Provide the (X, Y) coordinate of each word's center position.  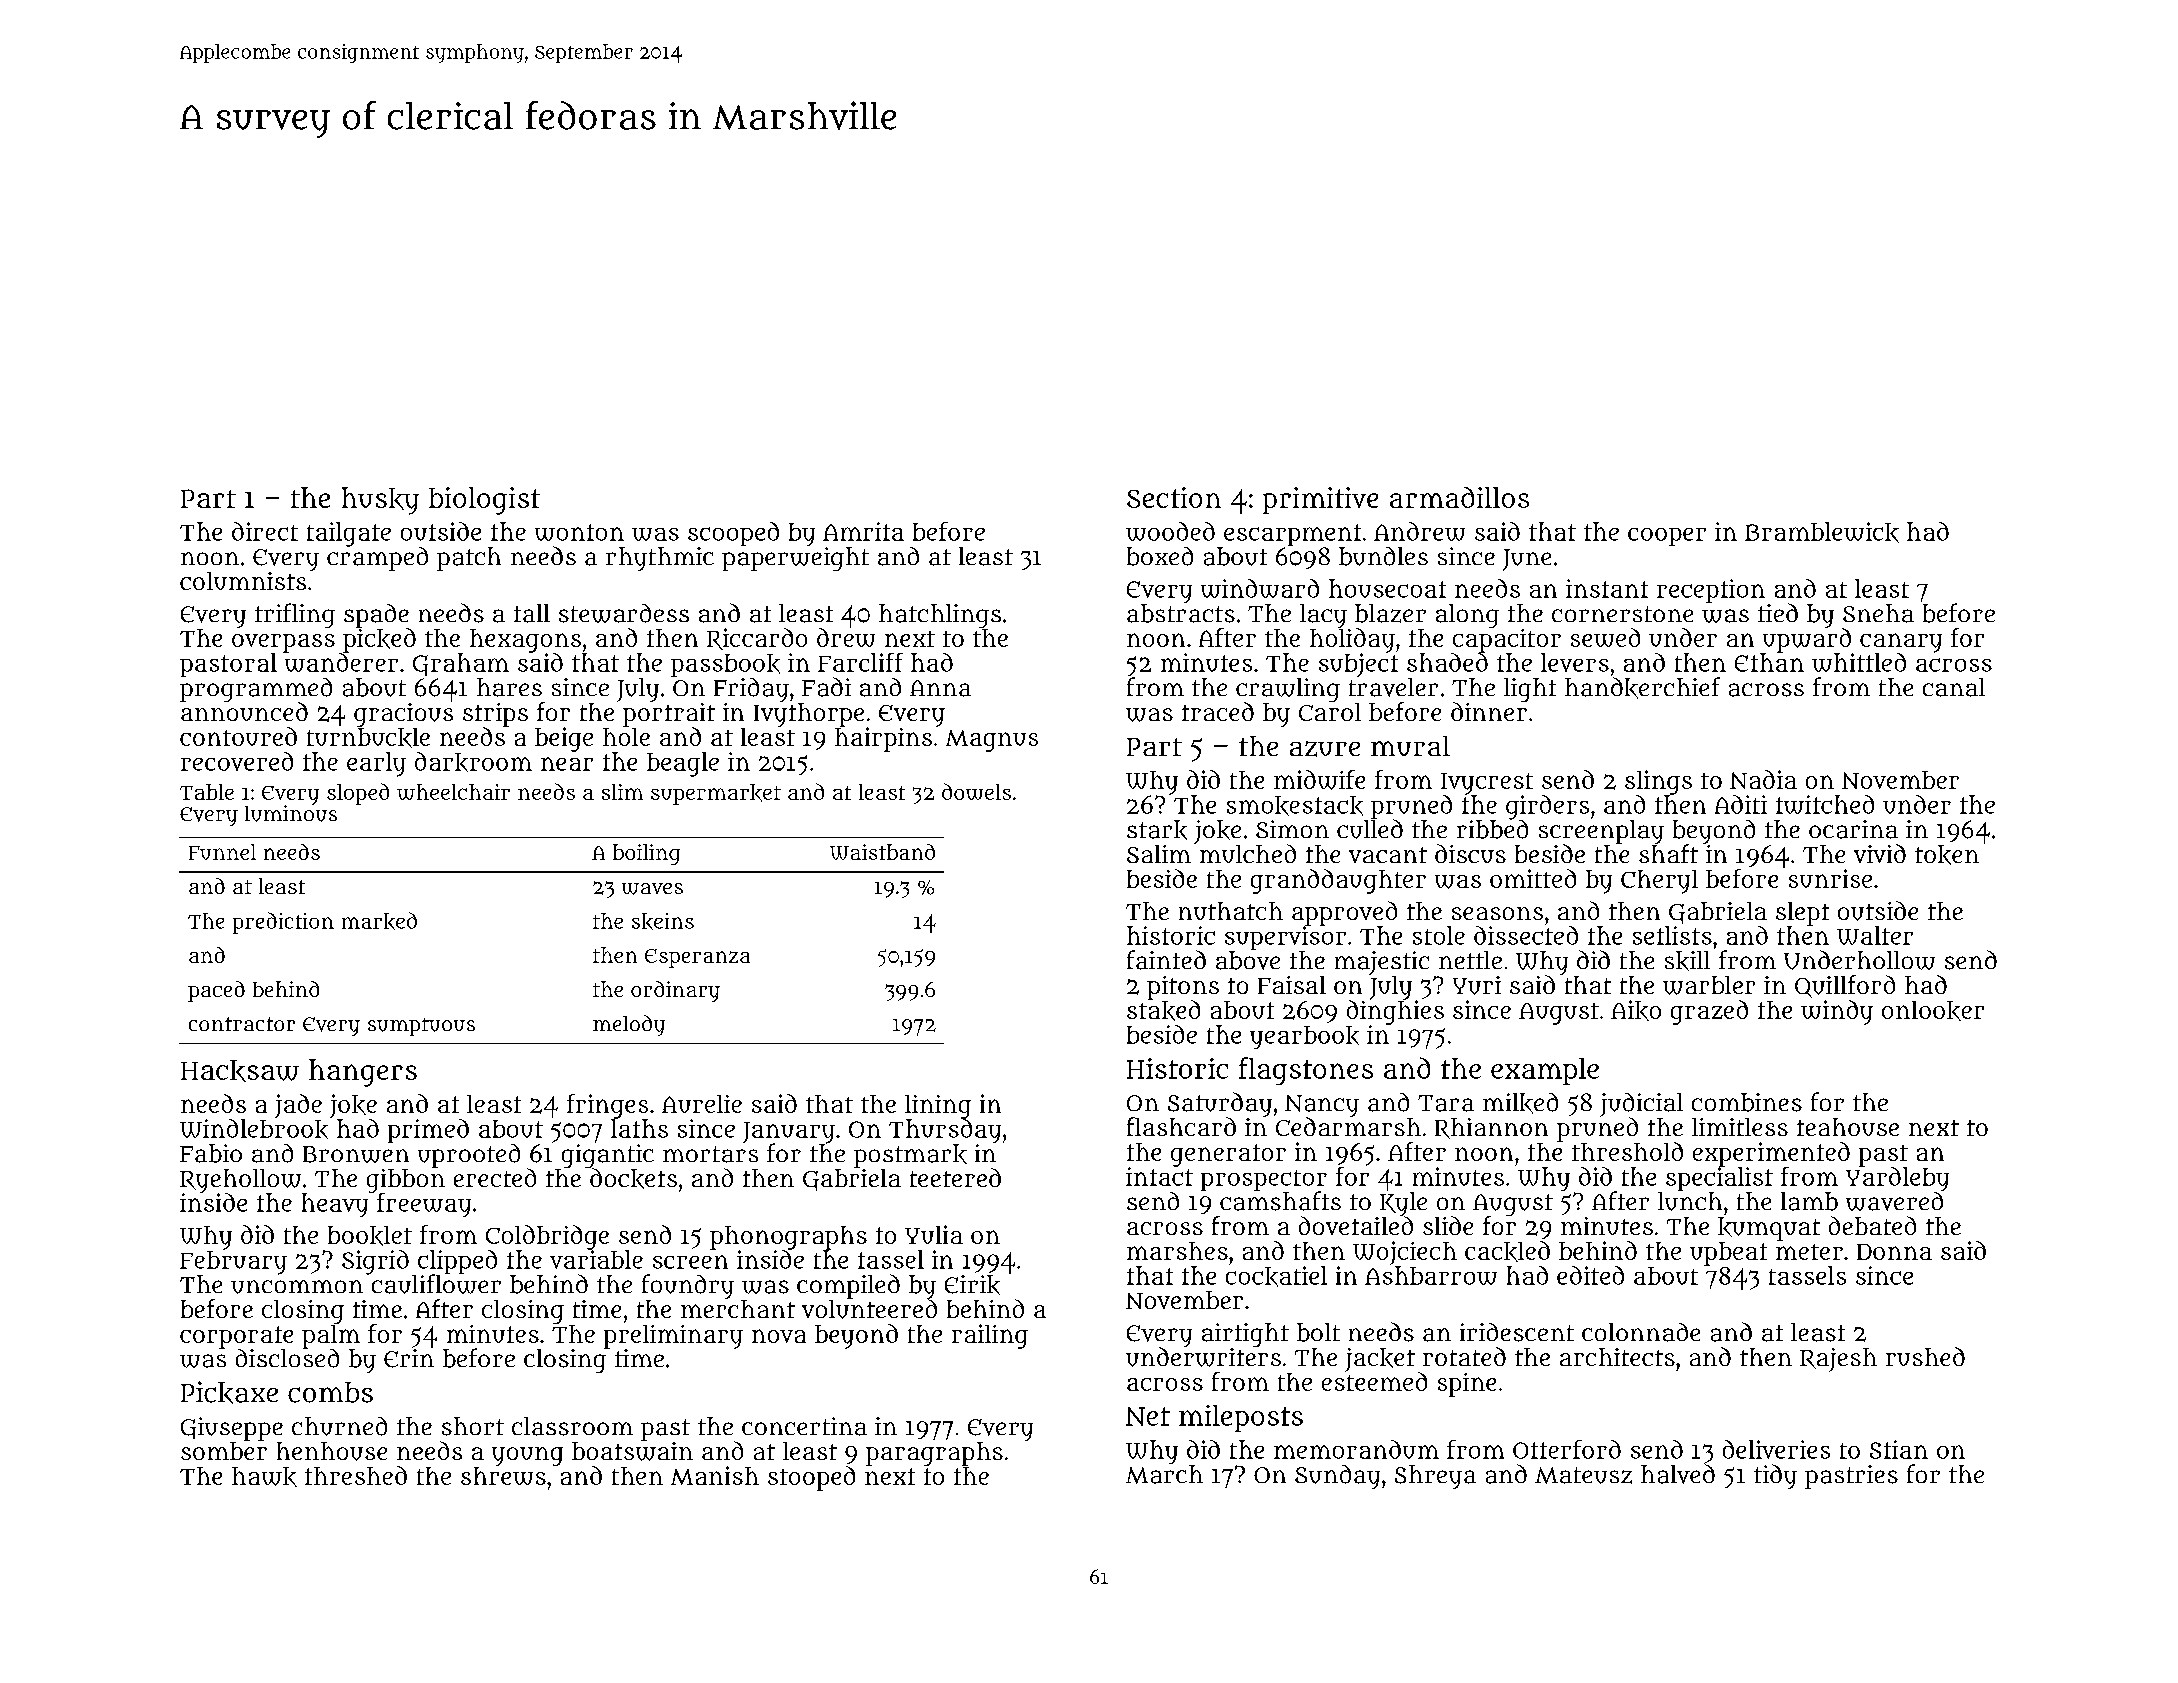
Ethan (1769, 662)
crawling (1288, 690)
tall (532, 613)
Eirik (972, 1285)
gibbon (406, 1181)
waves (652, 889)
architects (1617, 1357)
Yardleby (1897, 1179)
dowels (976, 791)
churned (339, 1426)
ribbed (1492, 829)
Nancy (1322, 1106)
